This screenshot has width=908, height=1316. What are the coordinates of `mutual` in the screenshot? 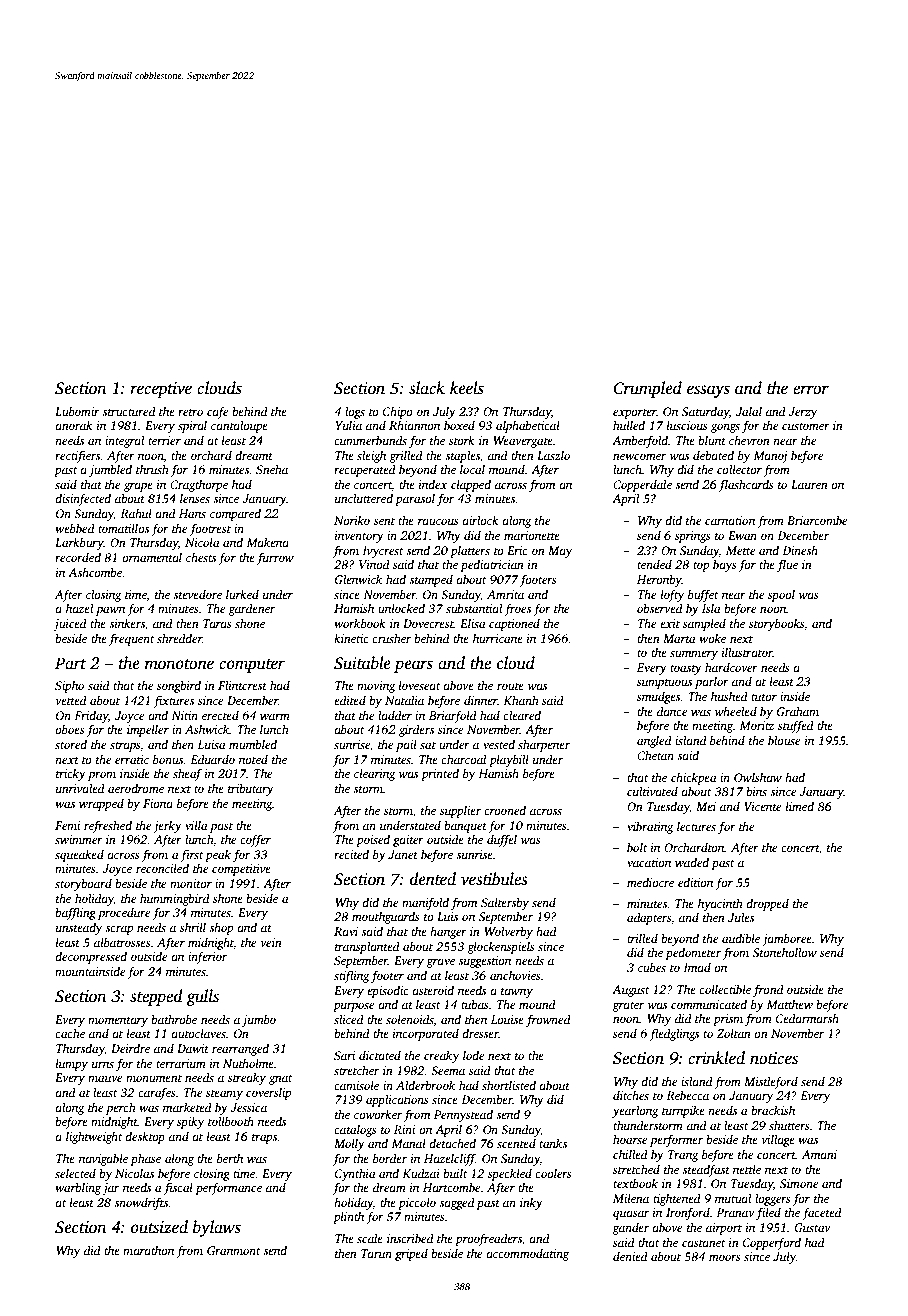 It's located at (733, 1198).
